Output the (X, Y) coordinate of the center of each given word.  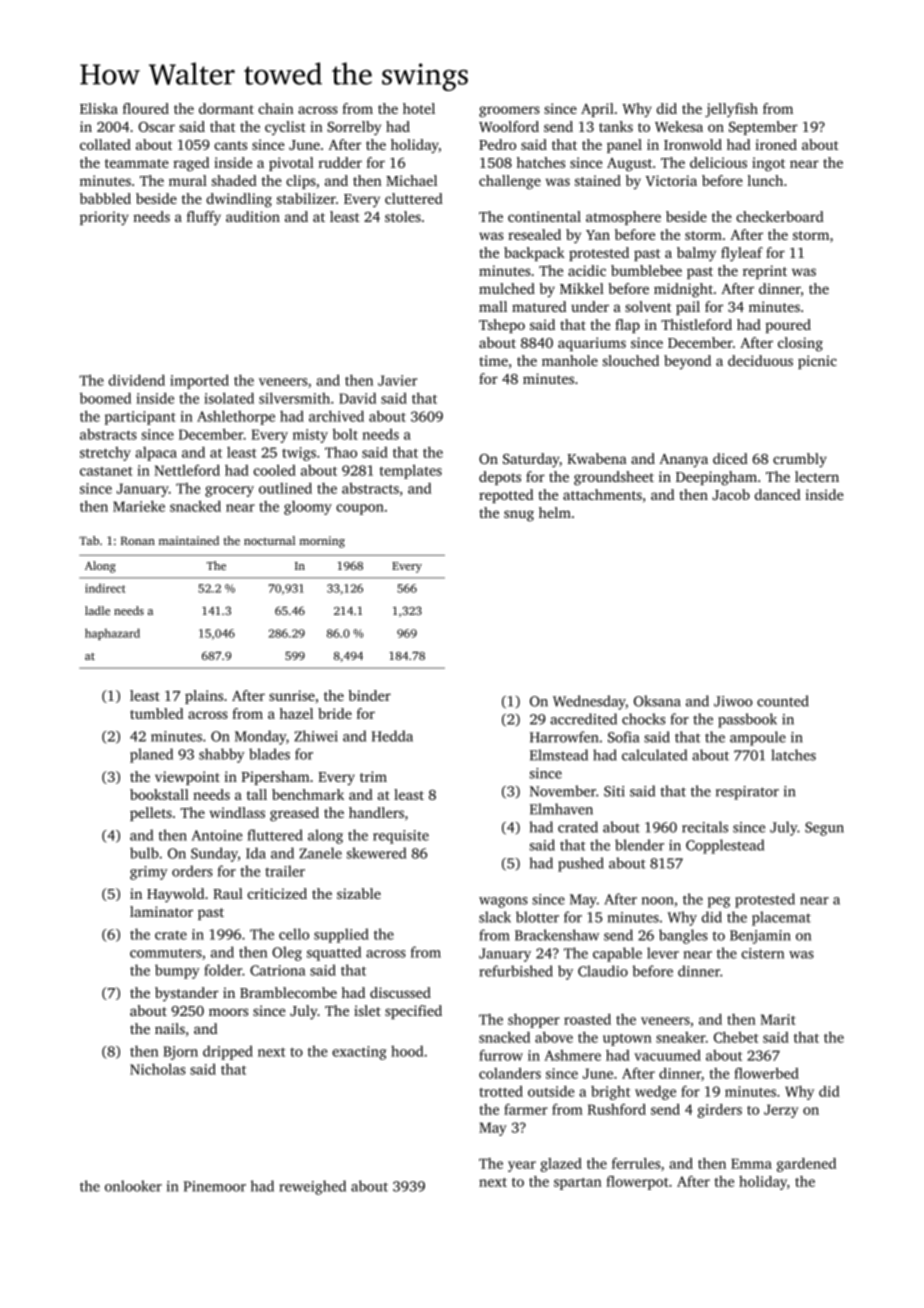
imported (199, 381)
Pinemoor (214, 1186)
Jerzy (781, 1111)
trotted (501, 1091)
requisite (401, 837)
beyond (687, 362)
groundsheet (614, 478)
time (493, 360)
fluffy (204, 218)
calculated (654, 755)
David (357, 398)
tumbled (156, 713)
